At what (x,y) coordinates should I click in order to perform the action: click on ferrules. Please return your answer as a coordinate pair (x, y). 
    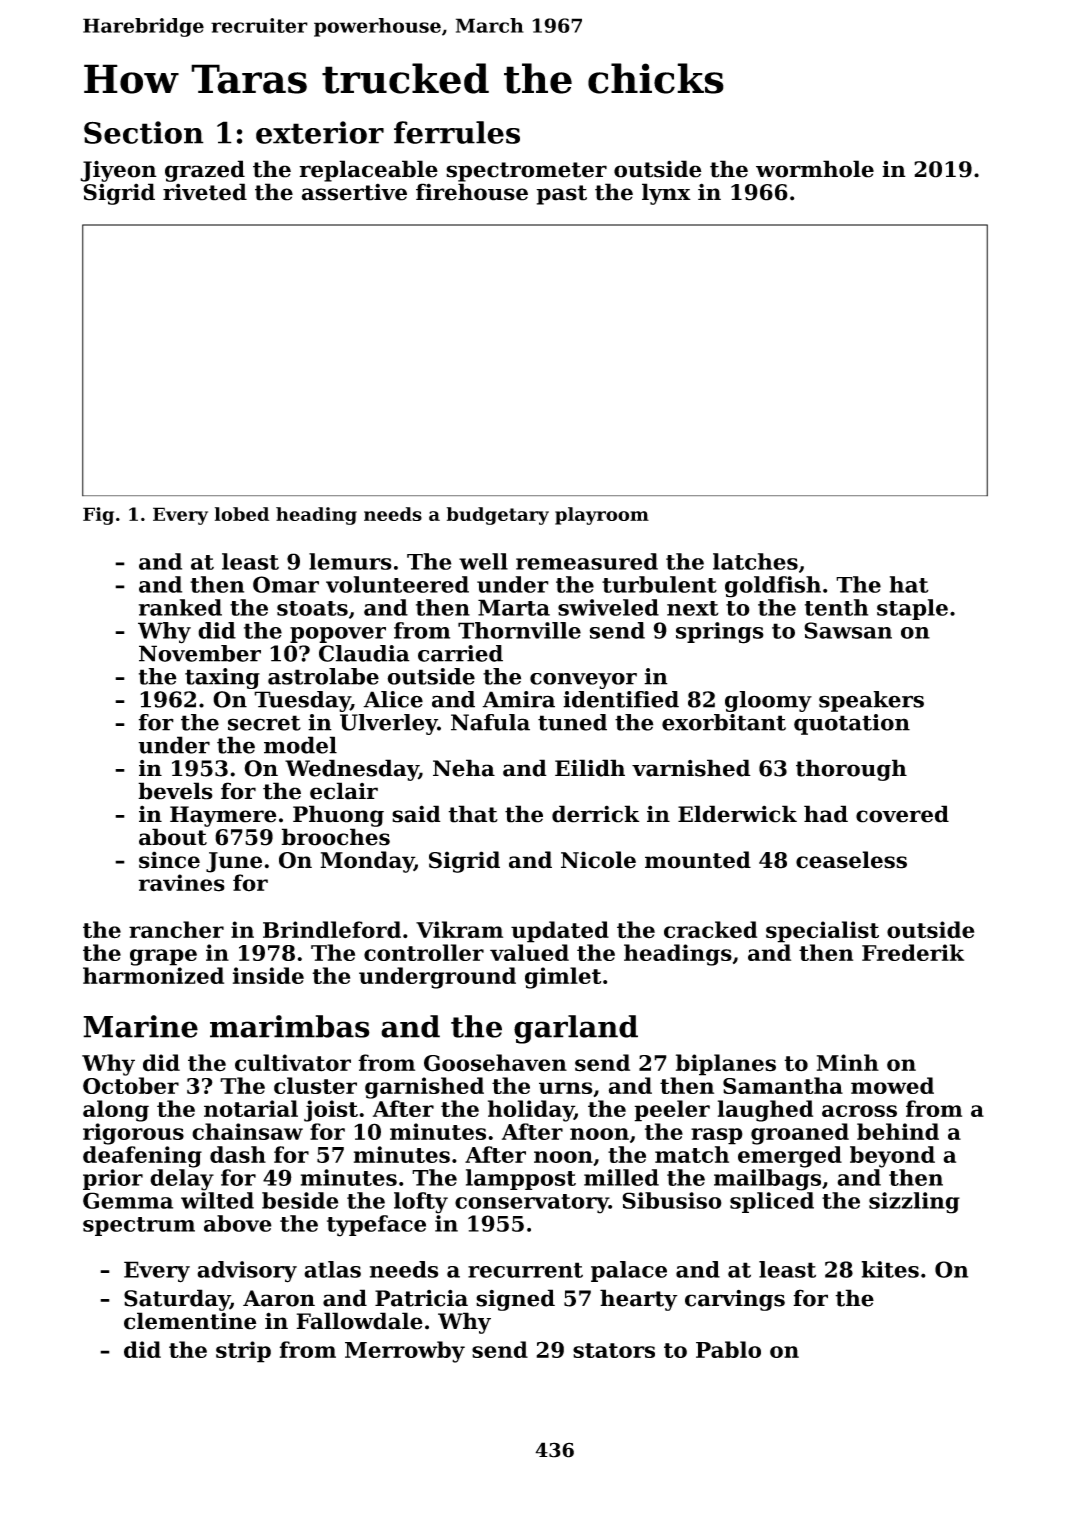
    Looking at the image, I should click on (457, 132).
